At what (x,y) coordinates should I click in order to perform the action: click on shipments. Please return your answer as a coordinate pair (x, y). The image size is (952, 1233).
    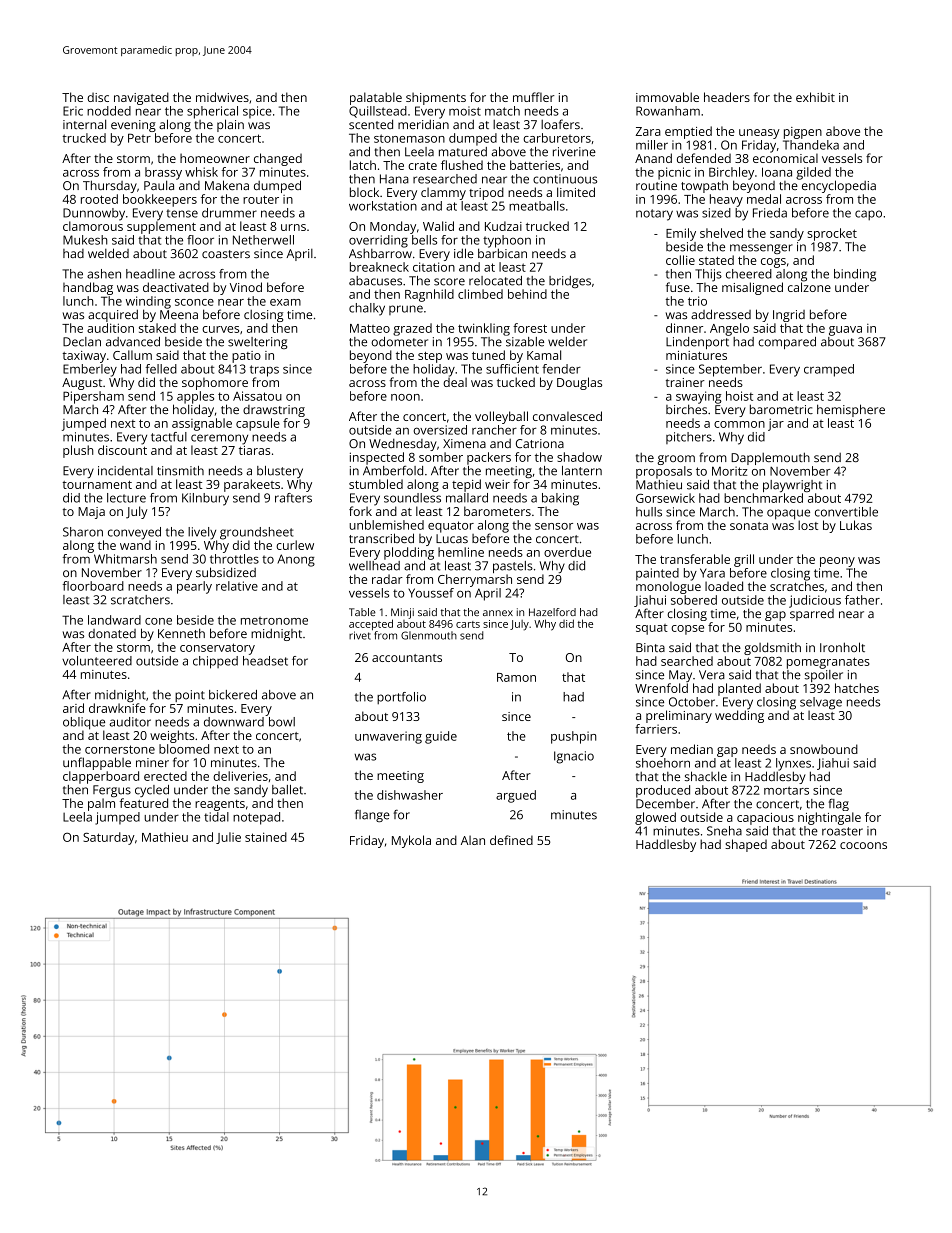
    Looking at the image, I should click on (436, 98).
